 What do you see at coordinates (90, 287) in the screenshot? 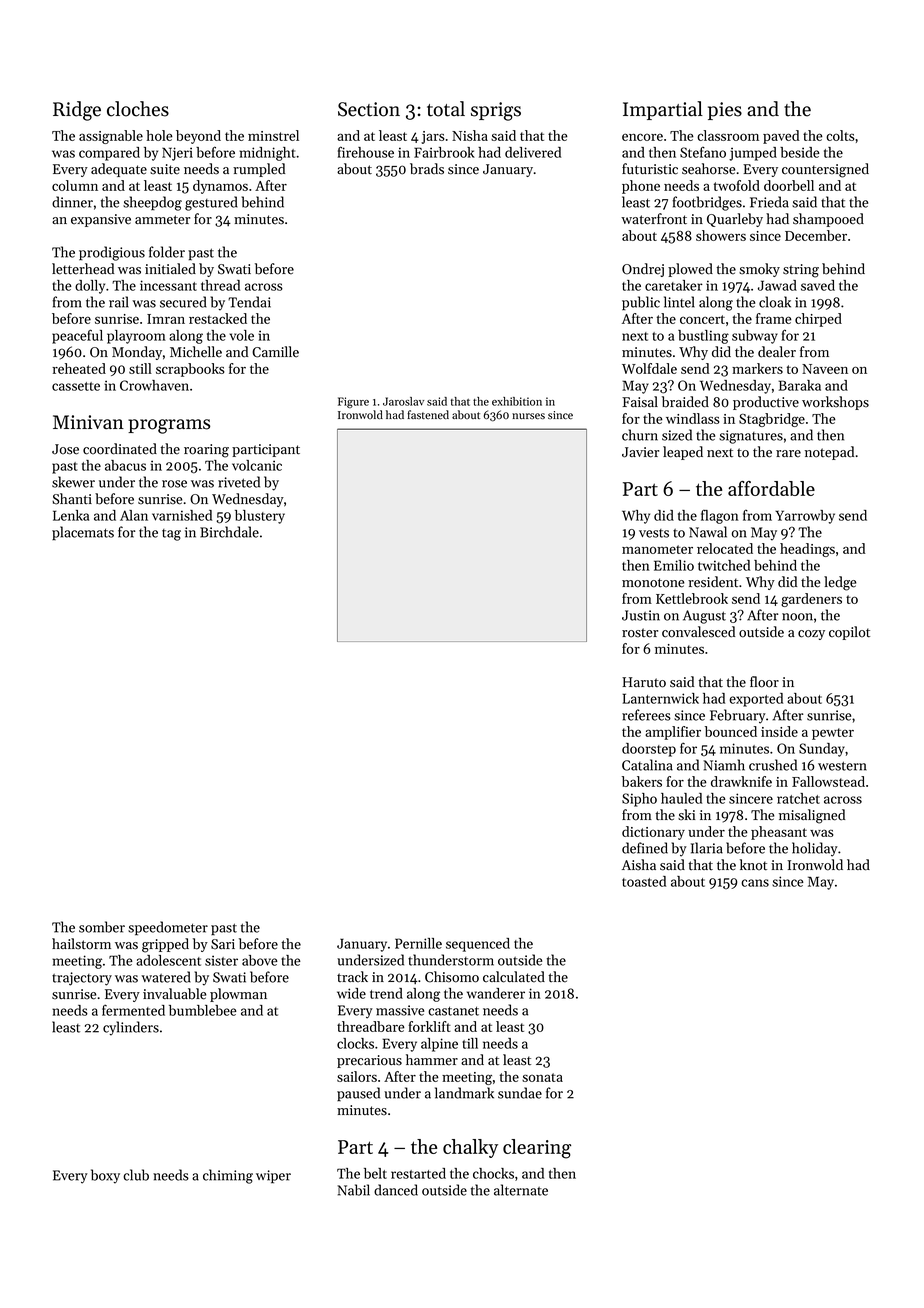
I see `dolly` at bounding box center [90, 287].
